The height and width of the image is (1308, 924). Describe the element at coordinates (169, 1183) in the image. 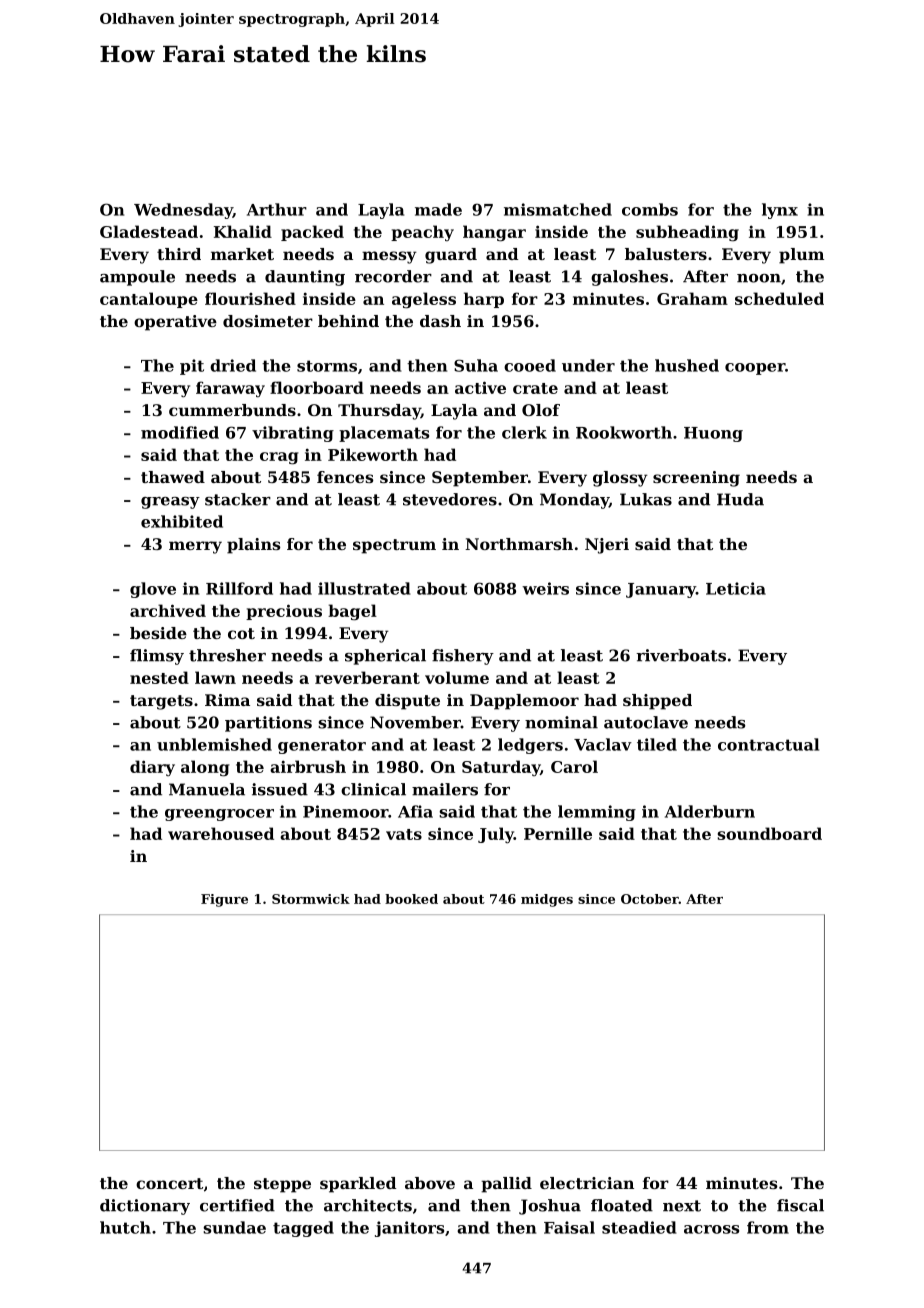

I see `concert` at that location.
